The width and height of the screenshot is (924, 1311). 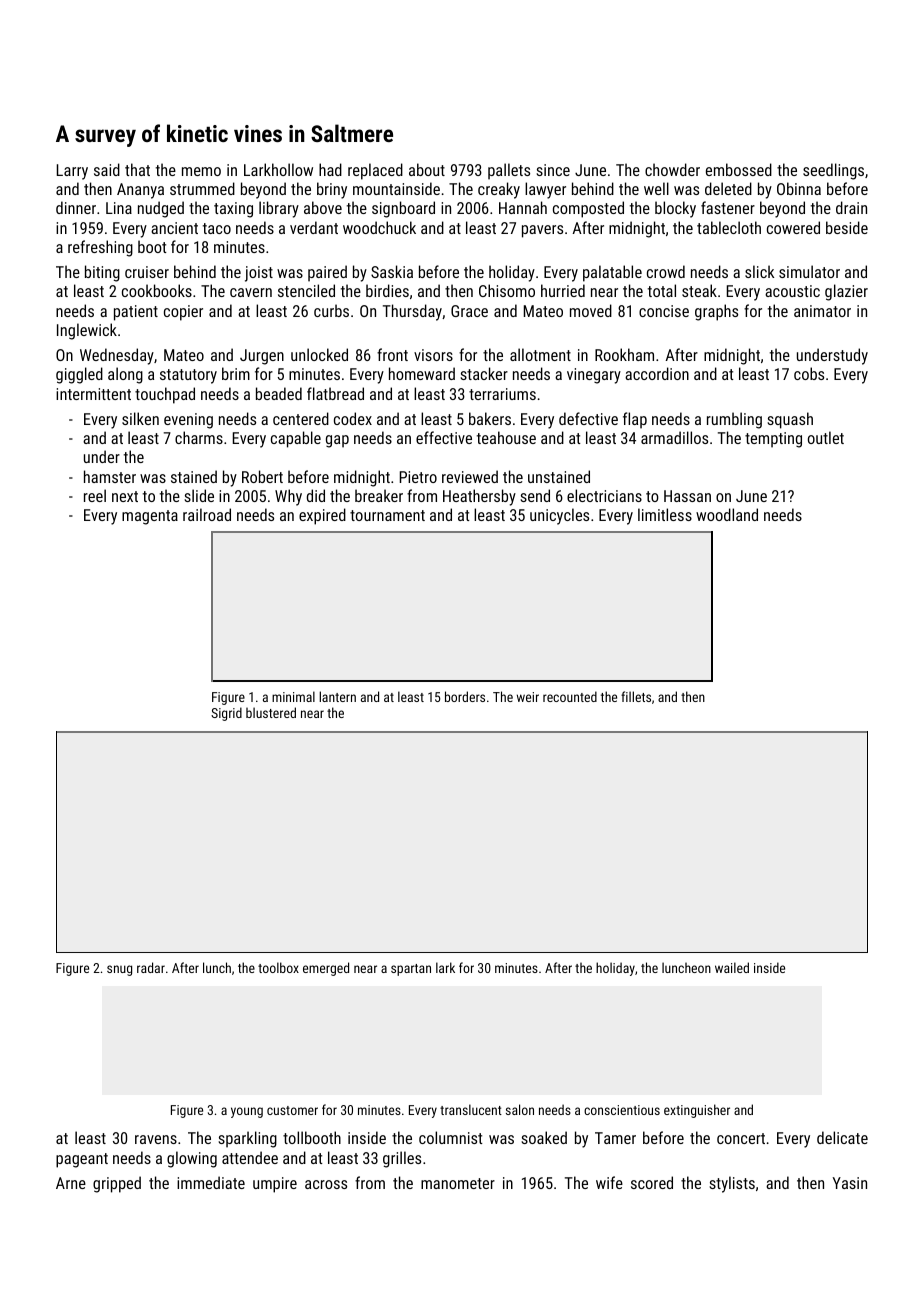 I want to click on cavern, so click(x=251, y=292).
